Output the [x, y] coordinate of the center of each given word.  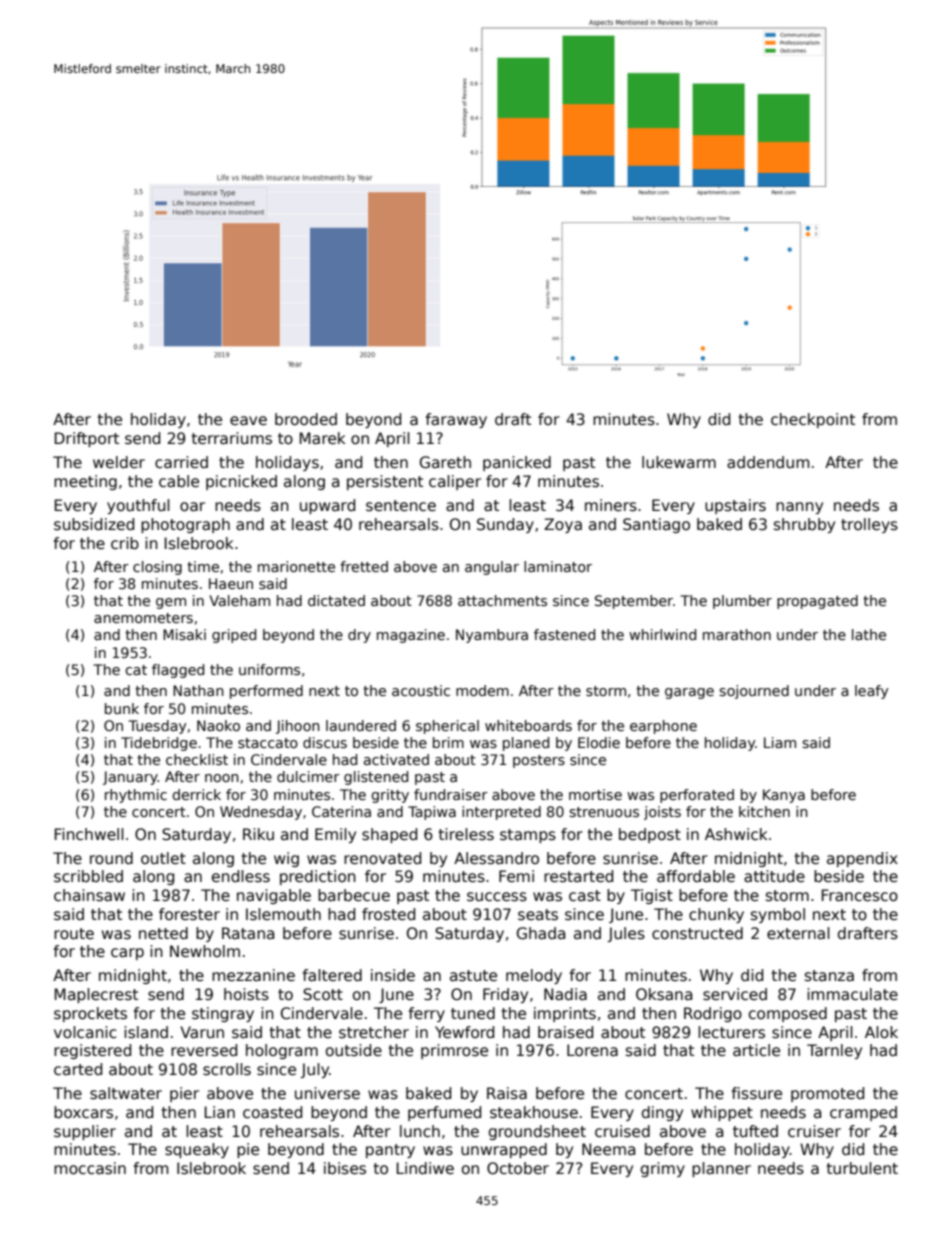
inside [393, 975]
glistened [376, 778]
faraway [456, 420]
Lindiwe [425, 1168]
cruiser [814, 1131]
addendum [768, 462]
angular [492, 568]
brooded [306, 419]
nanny [799, 508]
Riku [258, 834]
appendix [862, 859]
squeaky [197, 1150]
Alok [881, 1032]
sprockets [90, 1014]
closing [157, 568]
